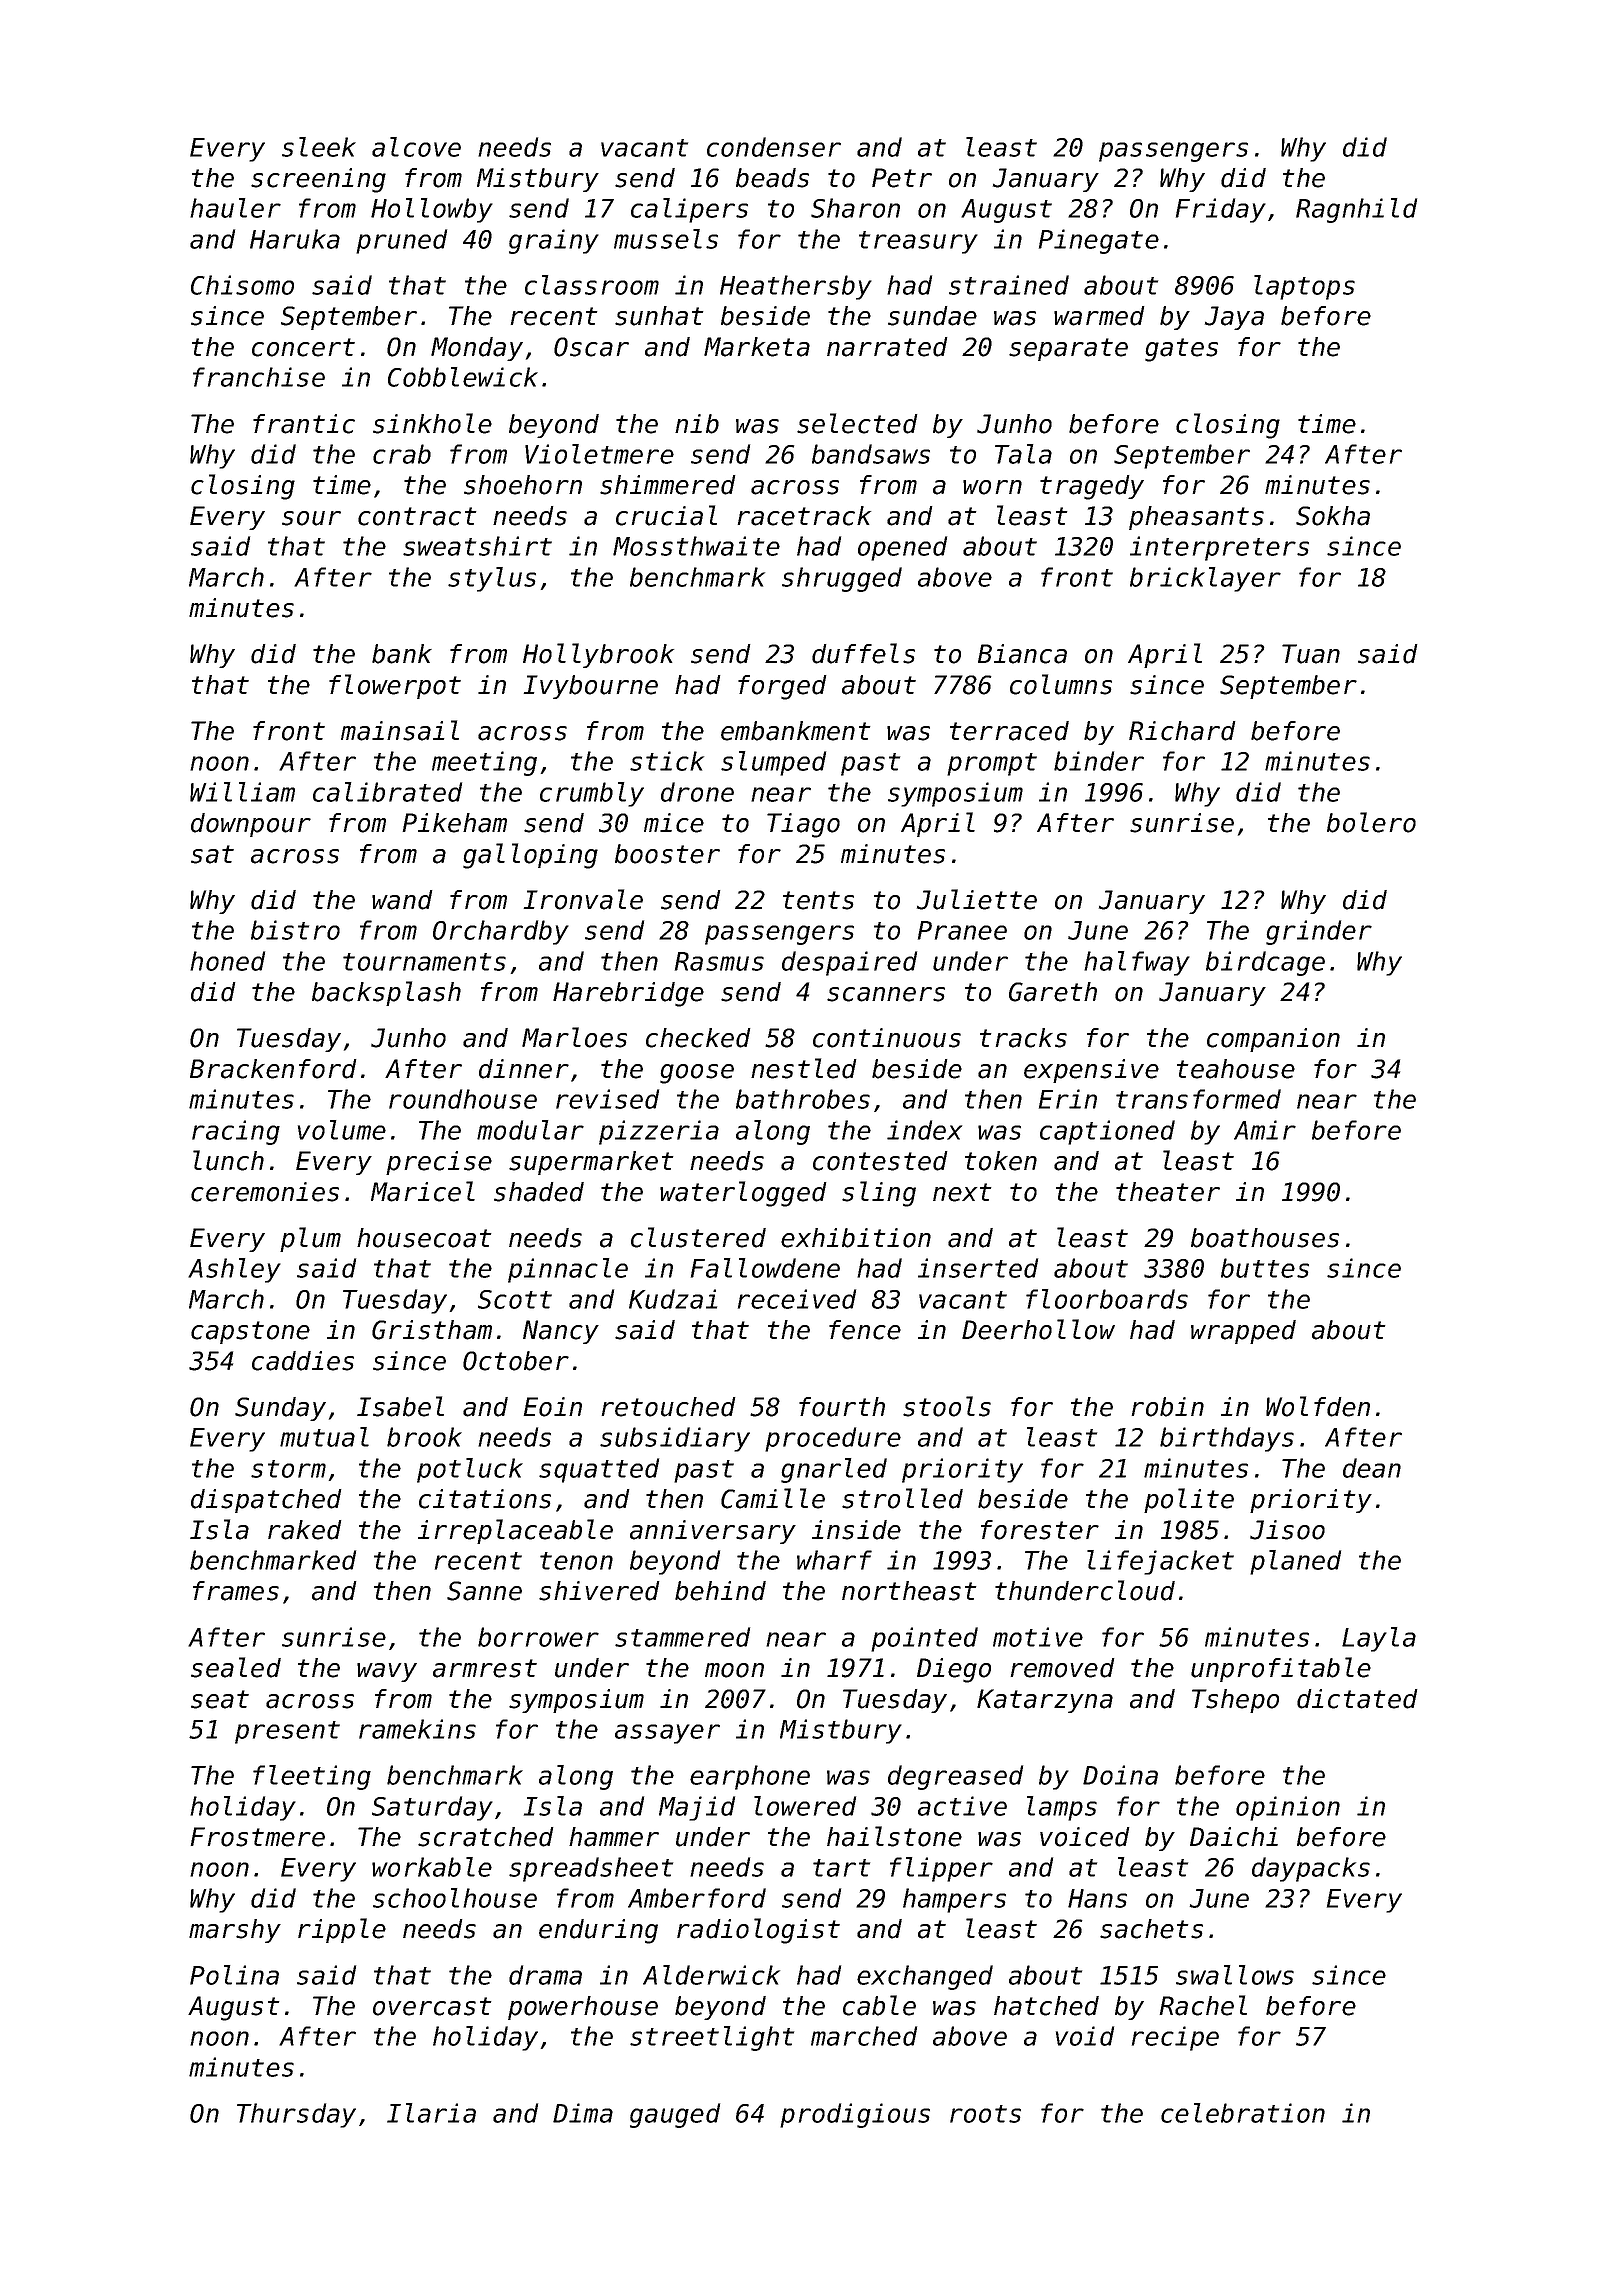  What do you see at coordinates (235, 208) in the screenshot?
I see `hauler` at bounding box center [235, 208].
